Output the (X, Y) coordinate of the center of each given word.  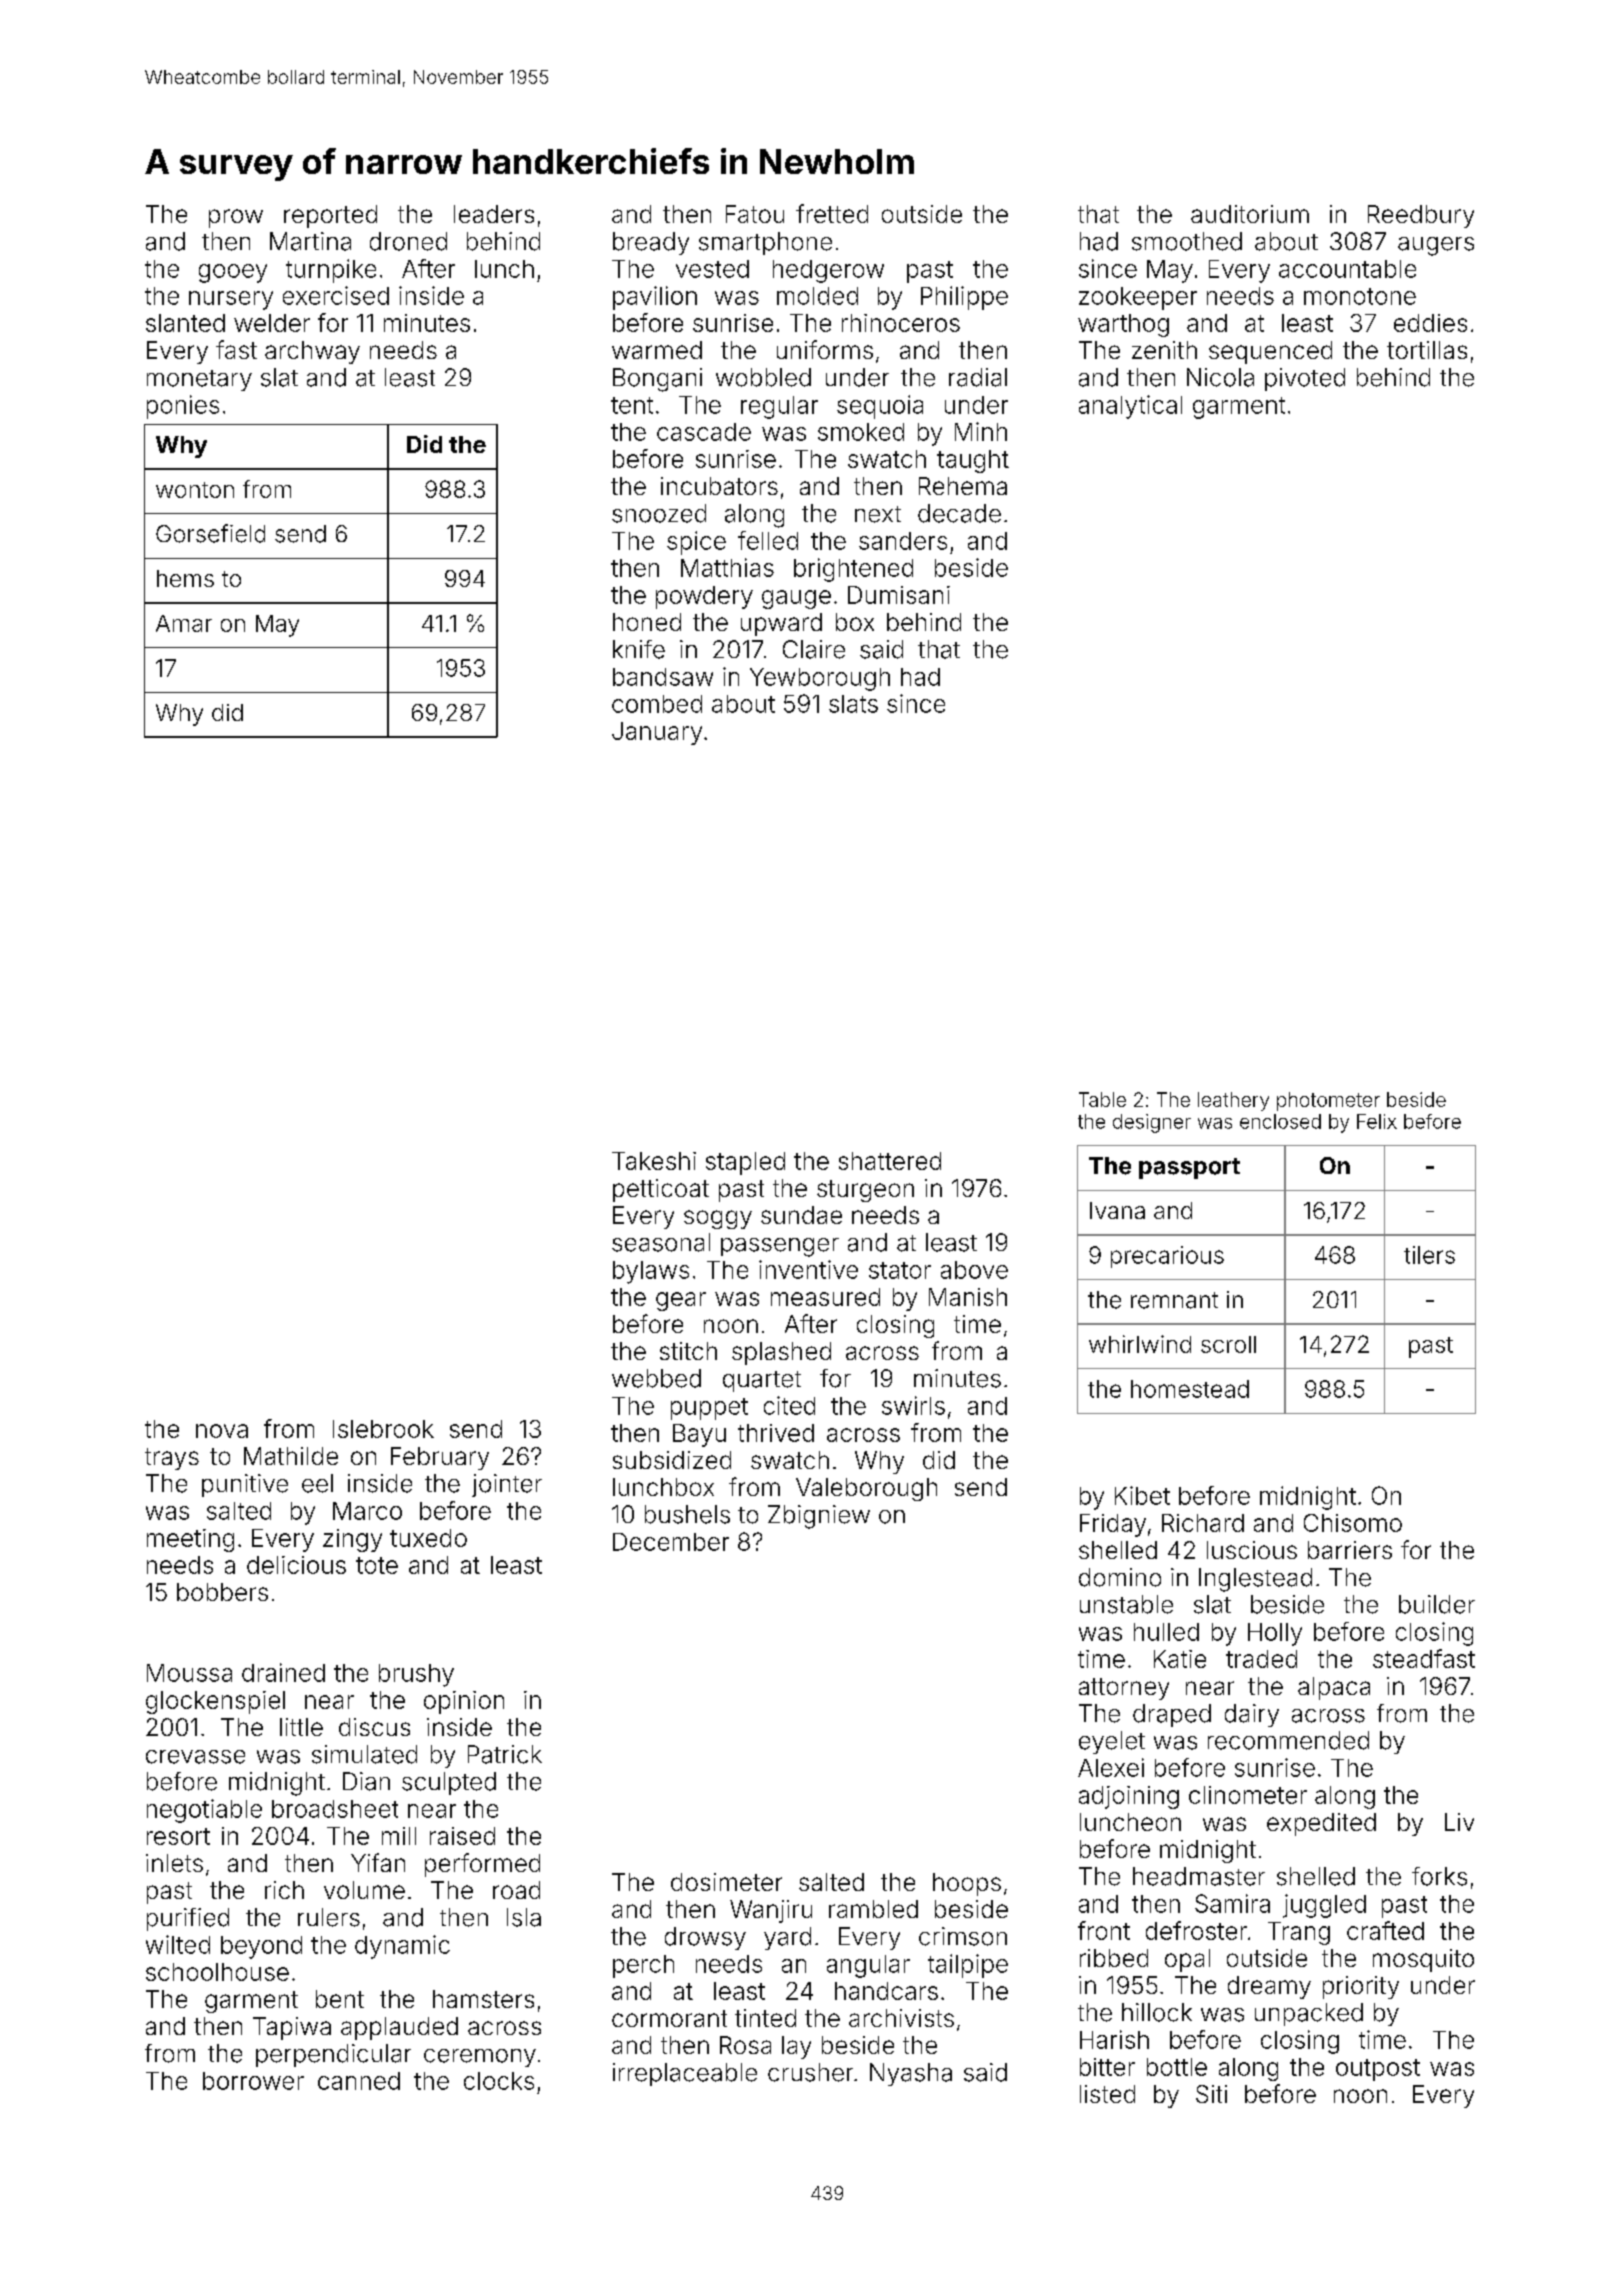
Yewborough (820, 679)
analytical (1130, 407)
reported (330, 216)
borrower (253, 2081)
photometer (1328, 1101)
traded (1261, 1659)
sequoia (880, 407)
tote (377, 1565)
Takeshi (654, 1161)
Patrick (505, 1754)
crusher (810, 2072)
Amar (184, 623)
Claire (814, 649)
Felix (1377, 1121)
